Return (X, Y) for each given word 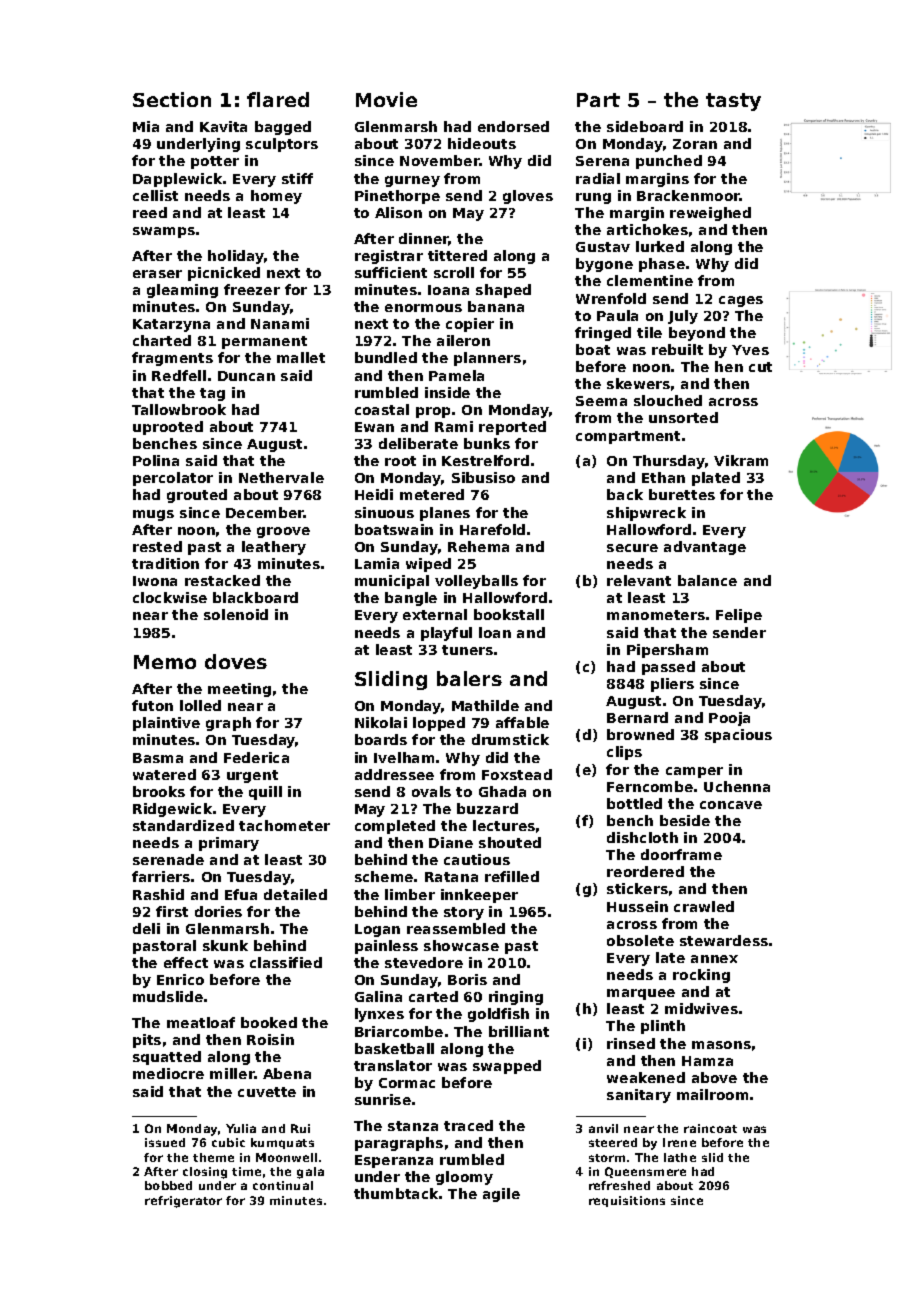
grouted (197, 496)
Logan (377, 930)
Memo (165, 662)
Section (172, 99)
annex (714, 959)
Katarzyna (171, 325)
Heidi (374, 494)
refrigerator (183, 1202)
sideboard (645, 126)
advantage (705, 548)
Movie (386, 99)
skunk (225, 945)
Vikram (741, 460)
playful (446, 634)
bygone (604, 265)
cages (741, 301)
